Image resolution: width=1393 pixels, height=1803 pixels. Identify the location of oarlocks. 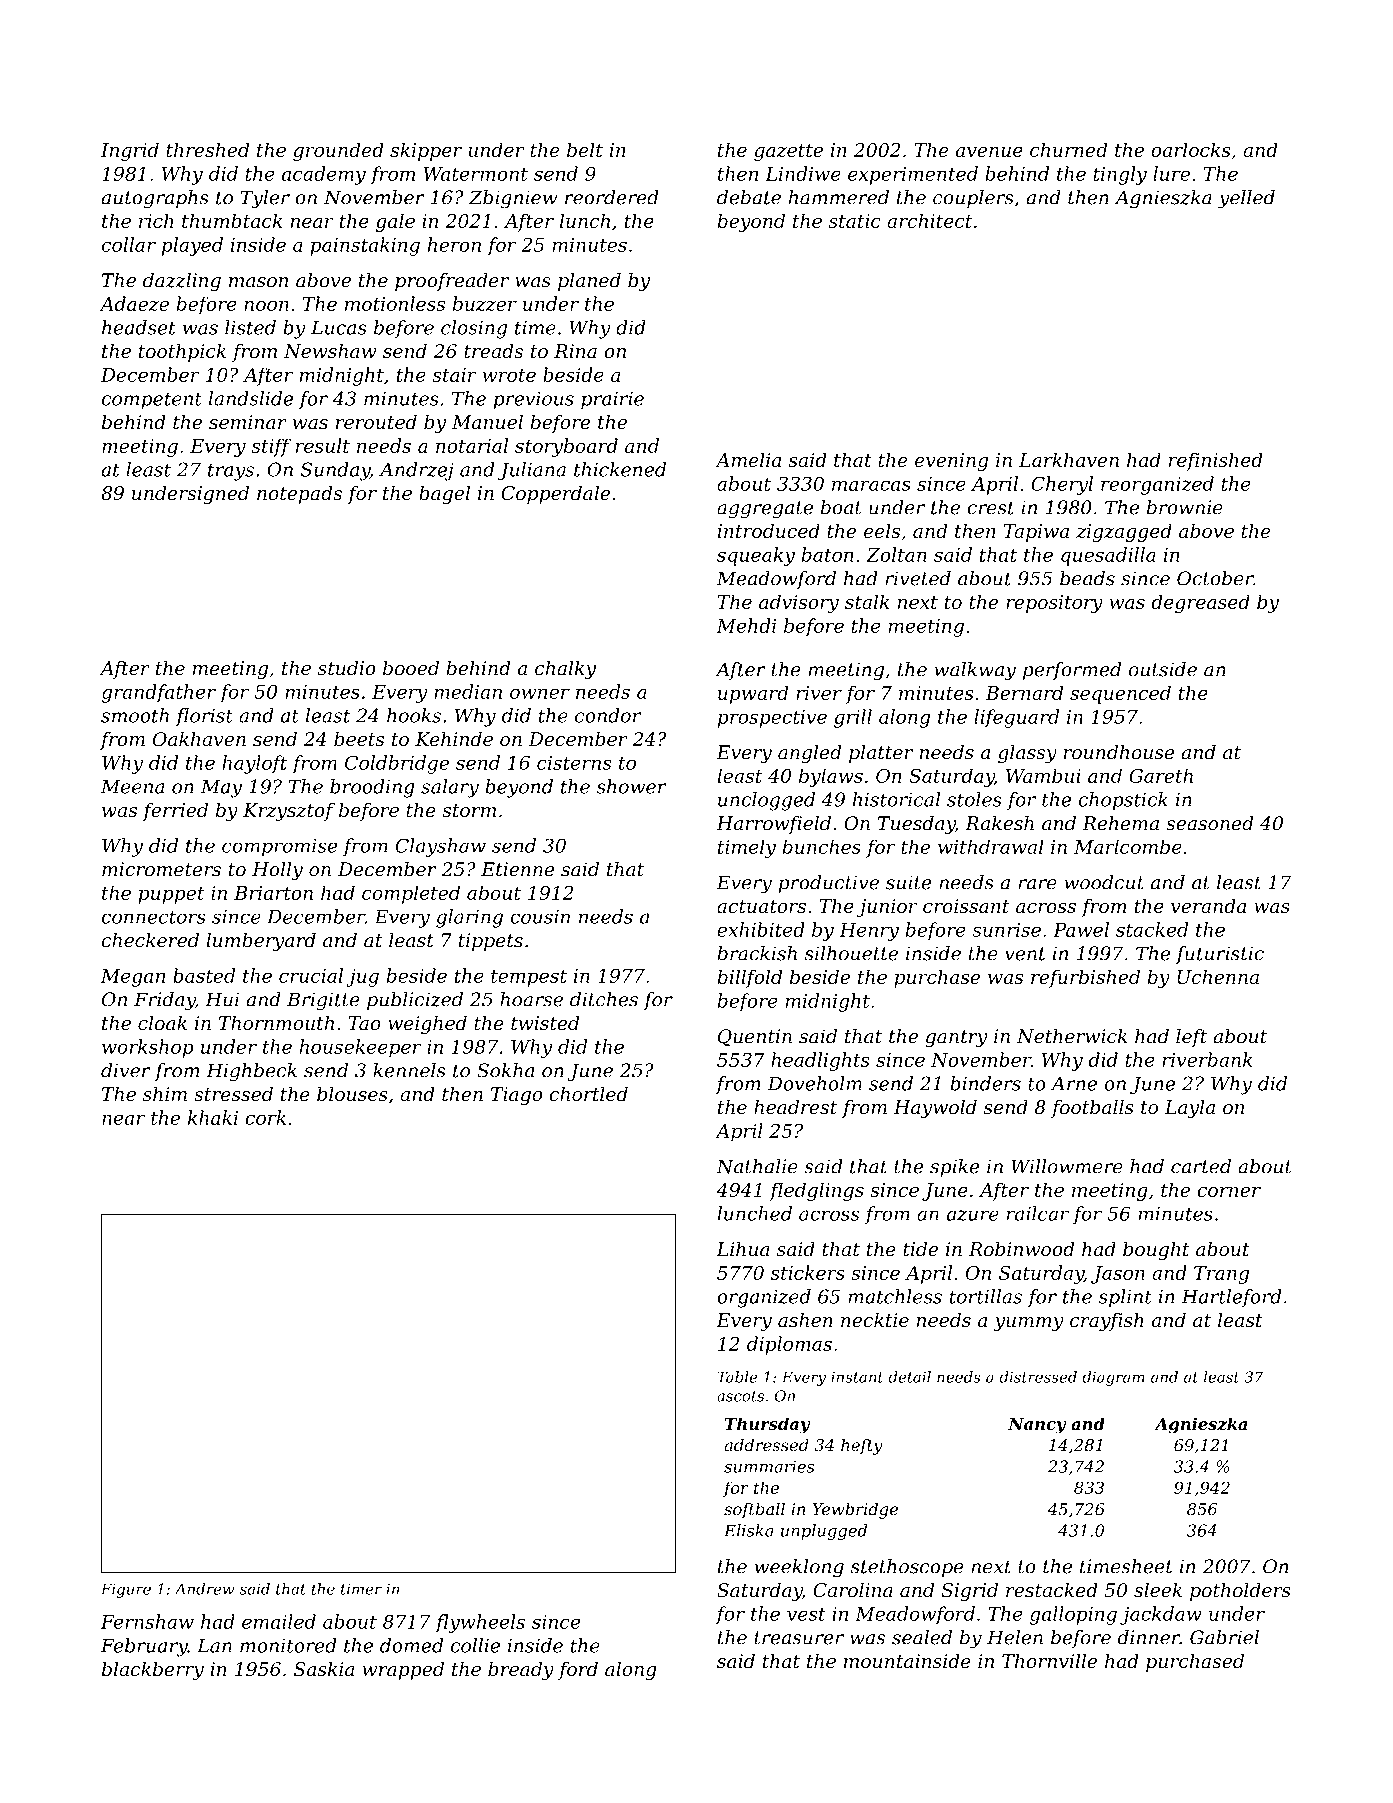
(1190, 149).
